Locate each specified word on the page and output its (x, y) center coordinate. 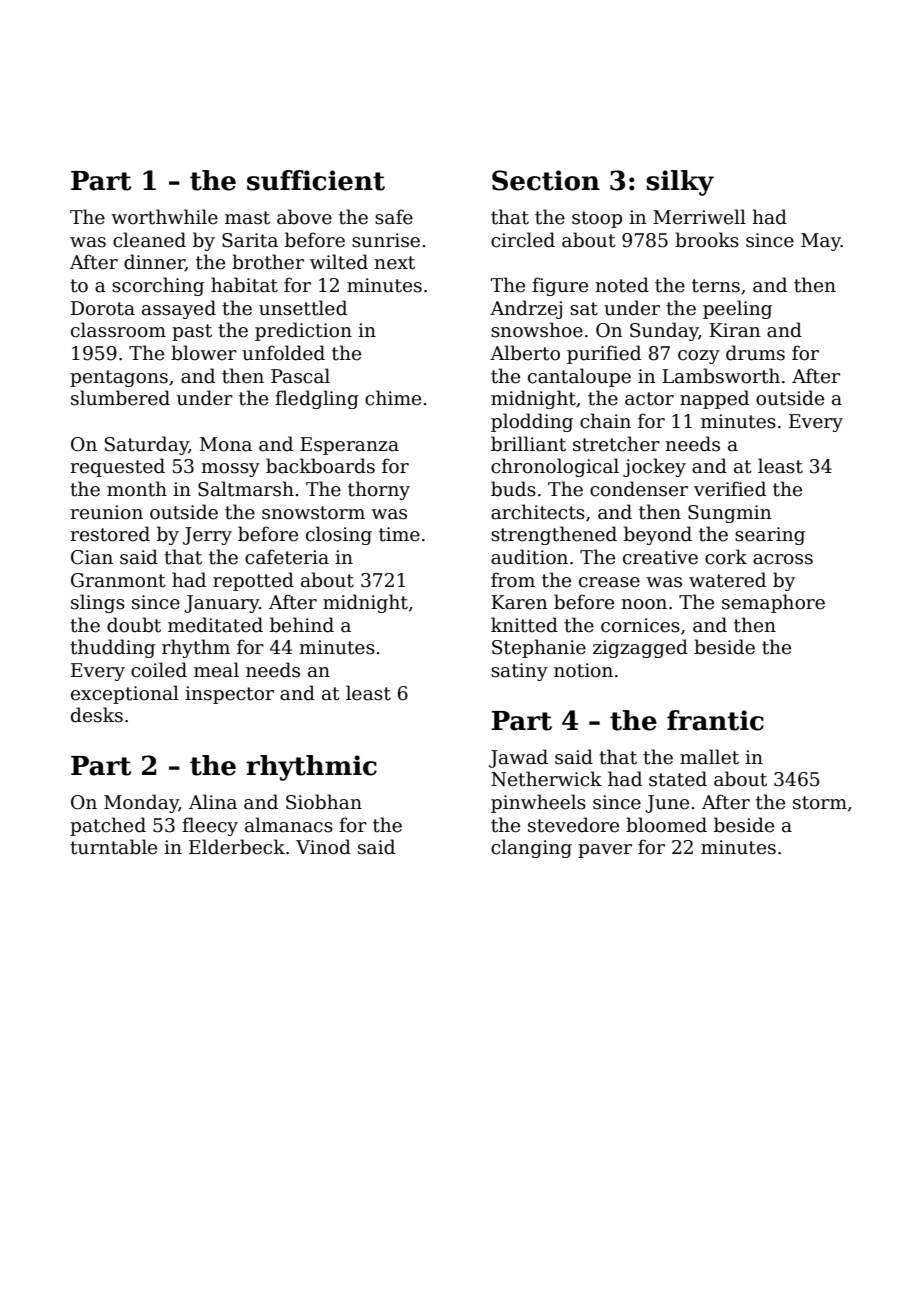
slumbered (120, 398)
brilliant (528, 444)
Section (546, 180)
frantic (715, 720)
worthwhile (164, 217)
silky (680, 183)
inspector (229, 695)
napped (714, 399)
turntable (113, 847)
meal (216, 670)
